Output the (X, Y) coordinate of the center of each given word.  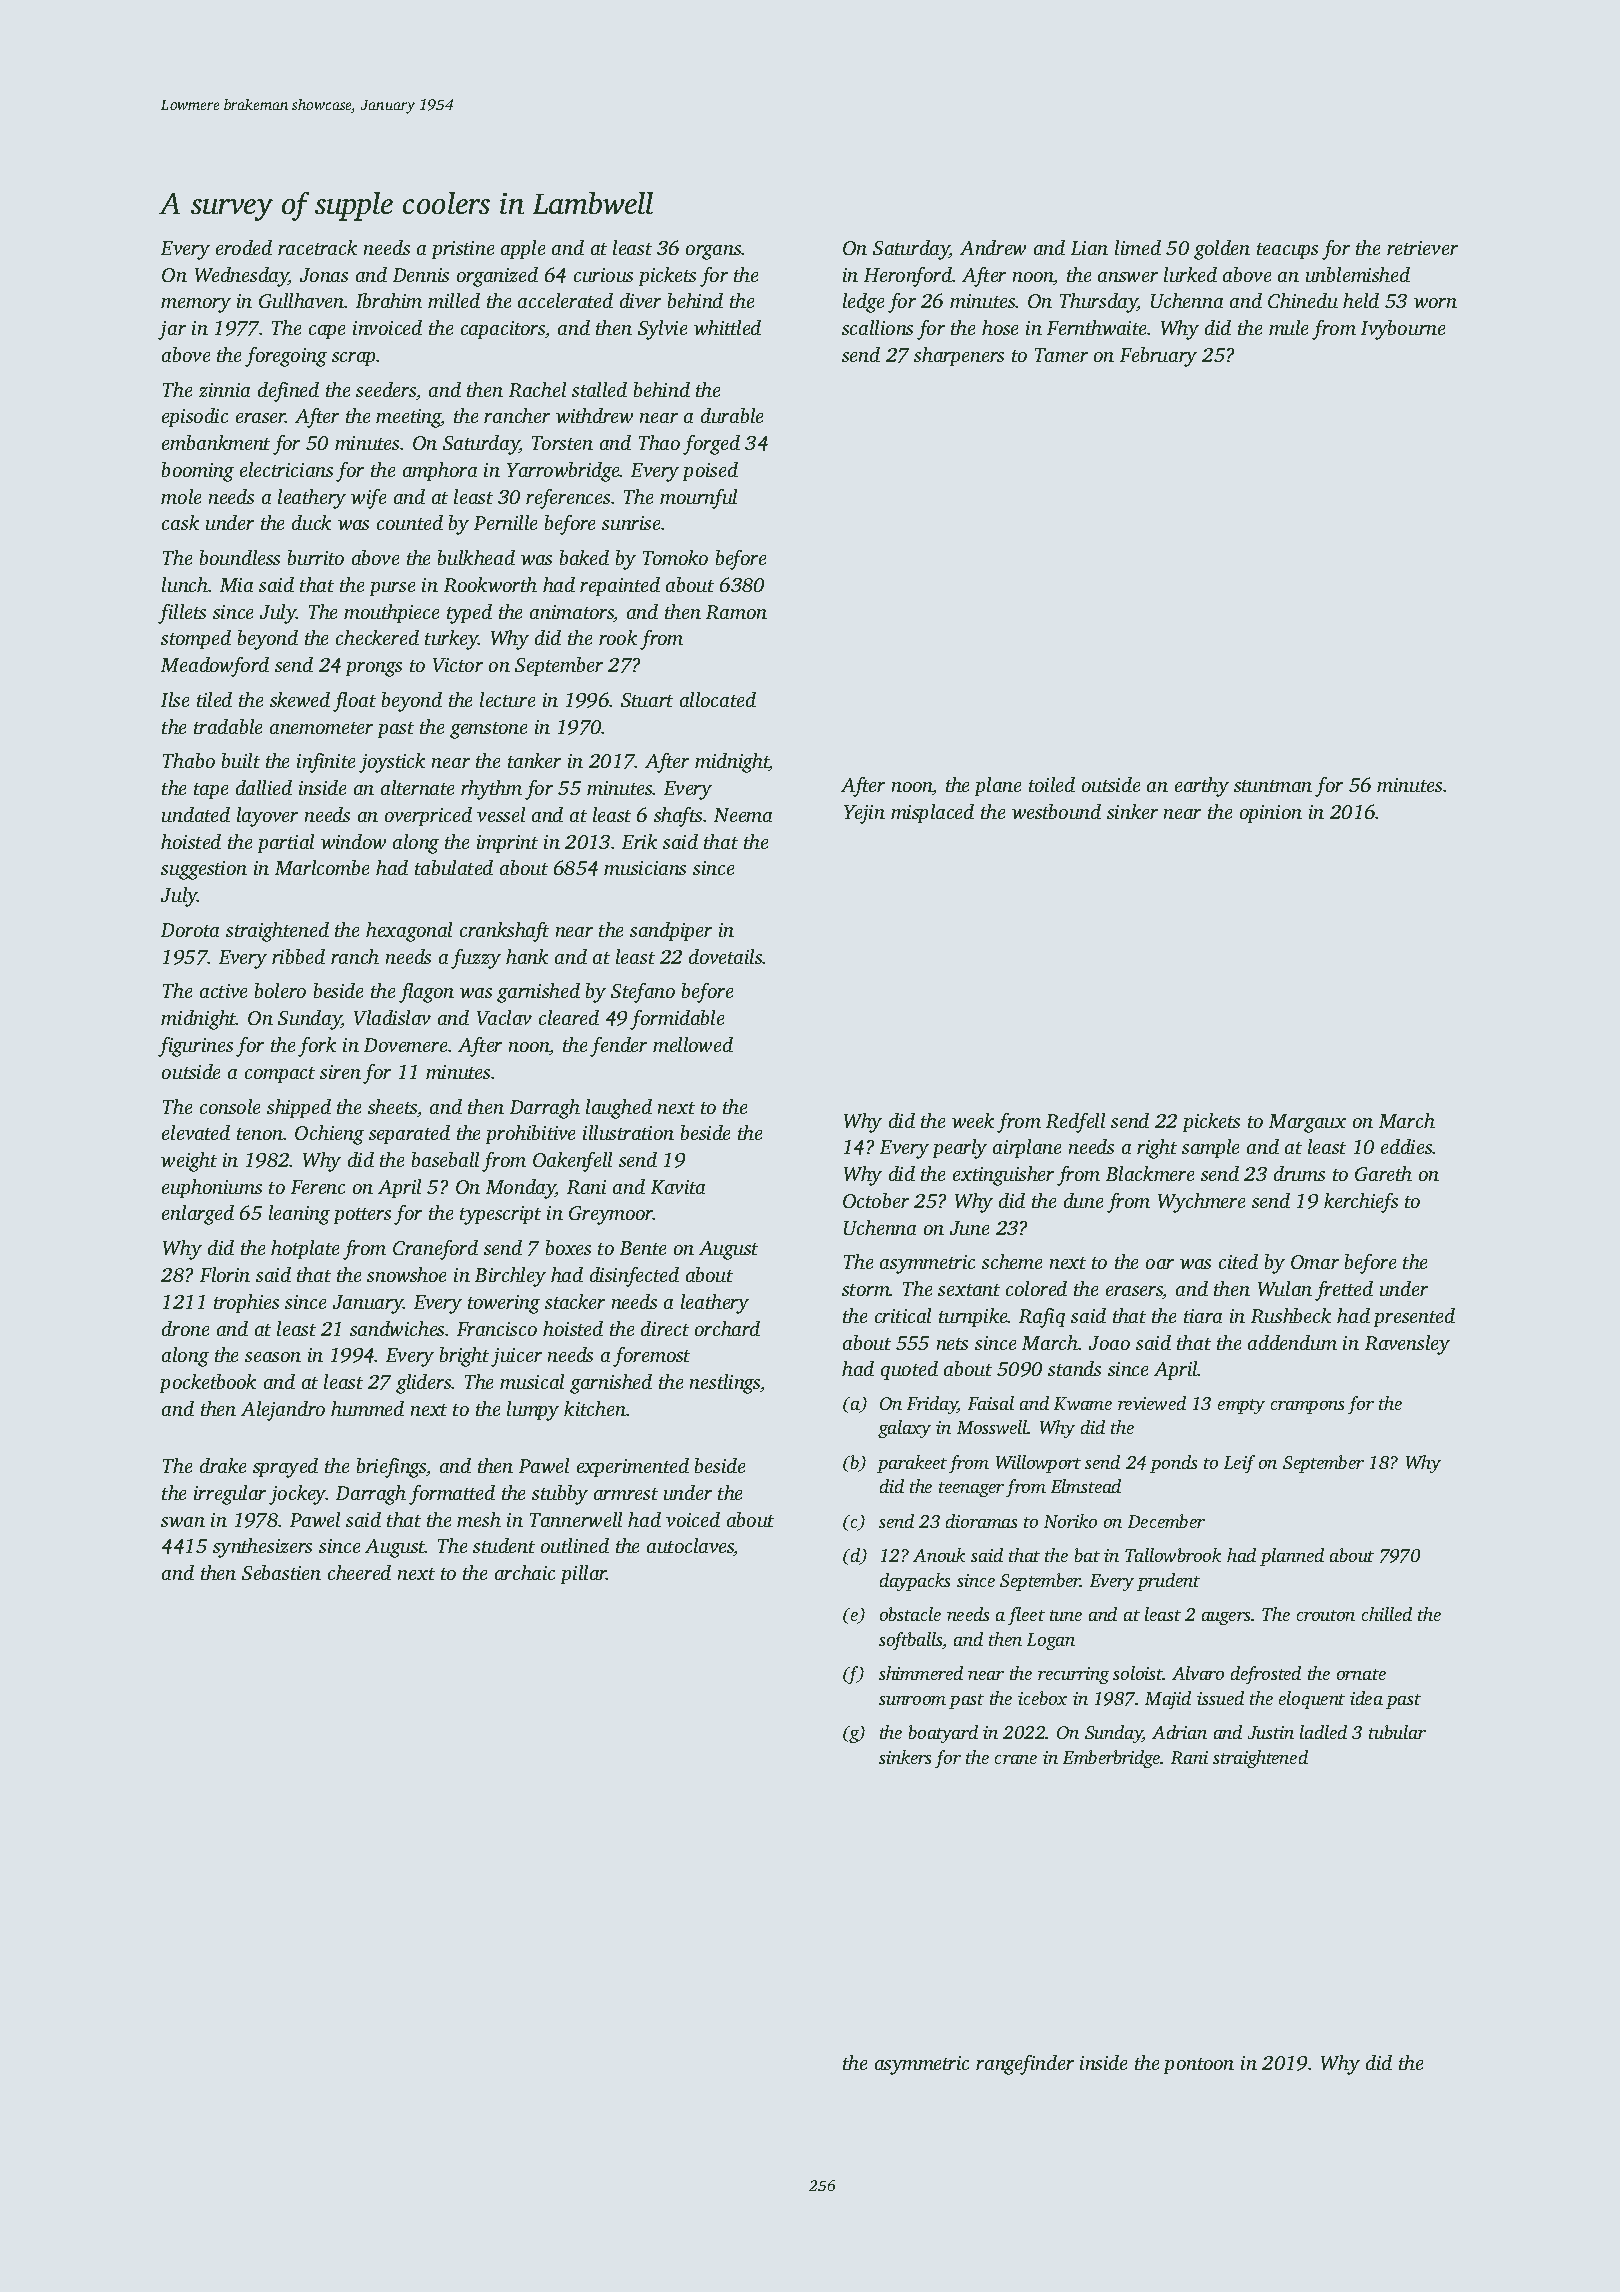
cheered (359, 1572)
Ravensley (1407, 1345)
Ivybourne (1403, 330)
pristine (463, 250)
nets (952, 1344)
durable (732, 415)
